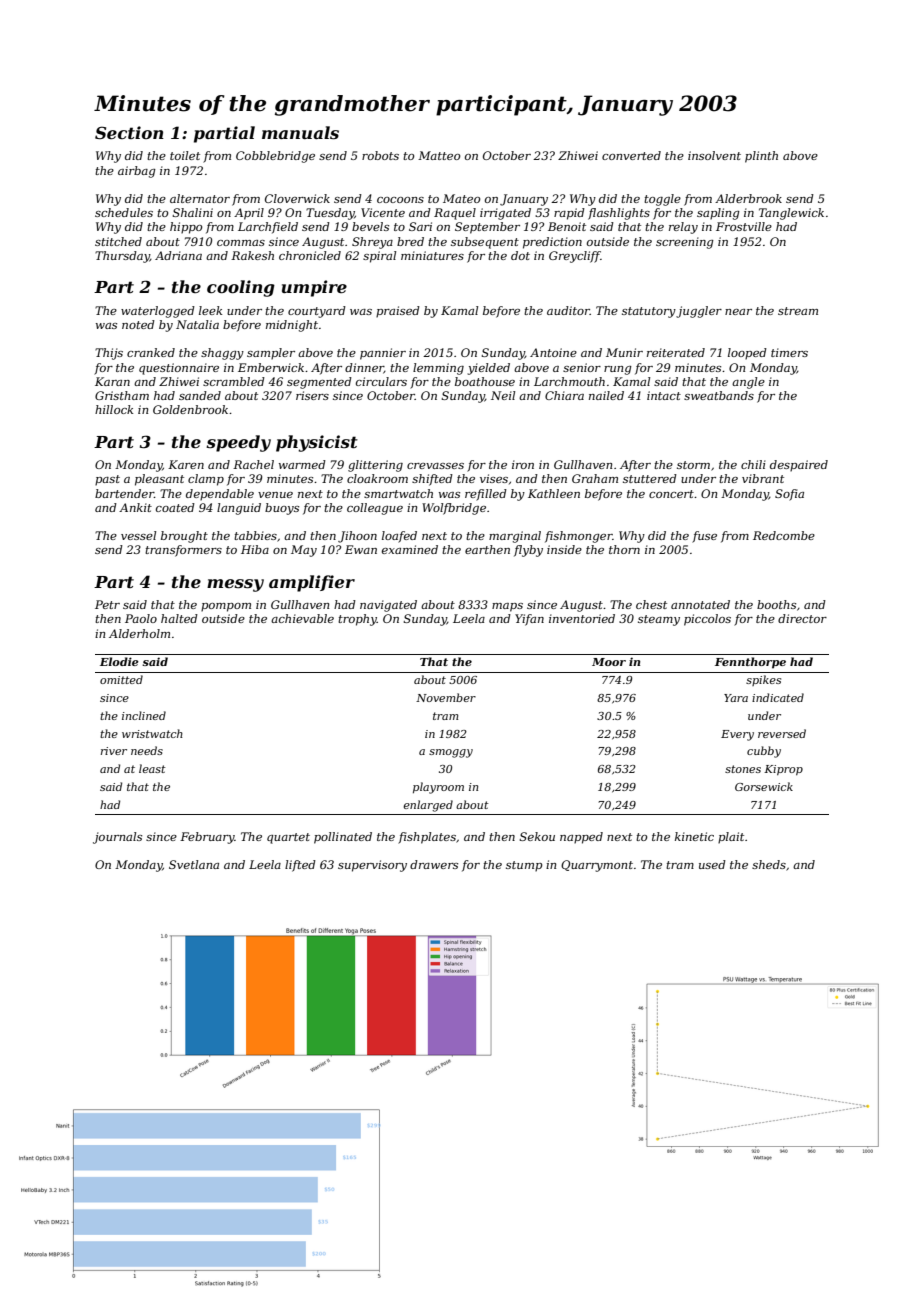  What do you see at coordinates (255, 535) in the image?
I see `tabbies` at bounding box center [255, 535].
